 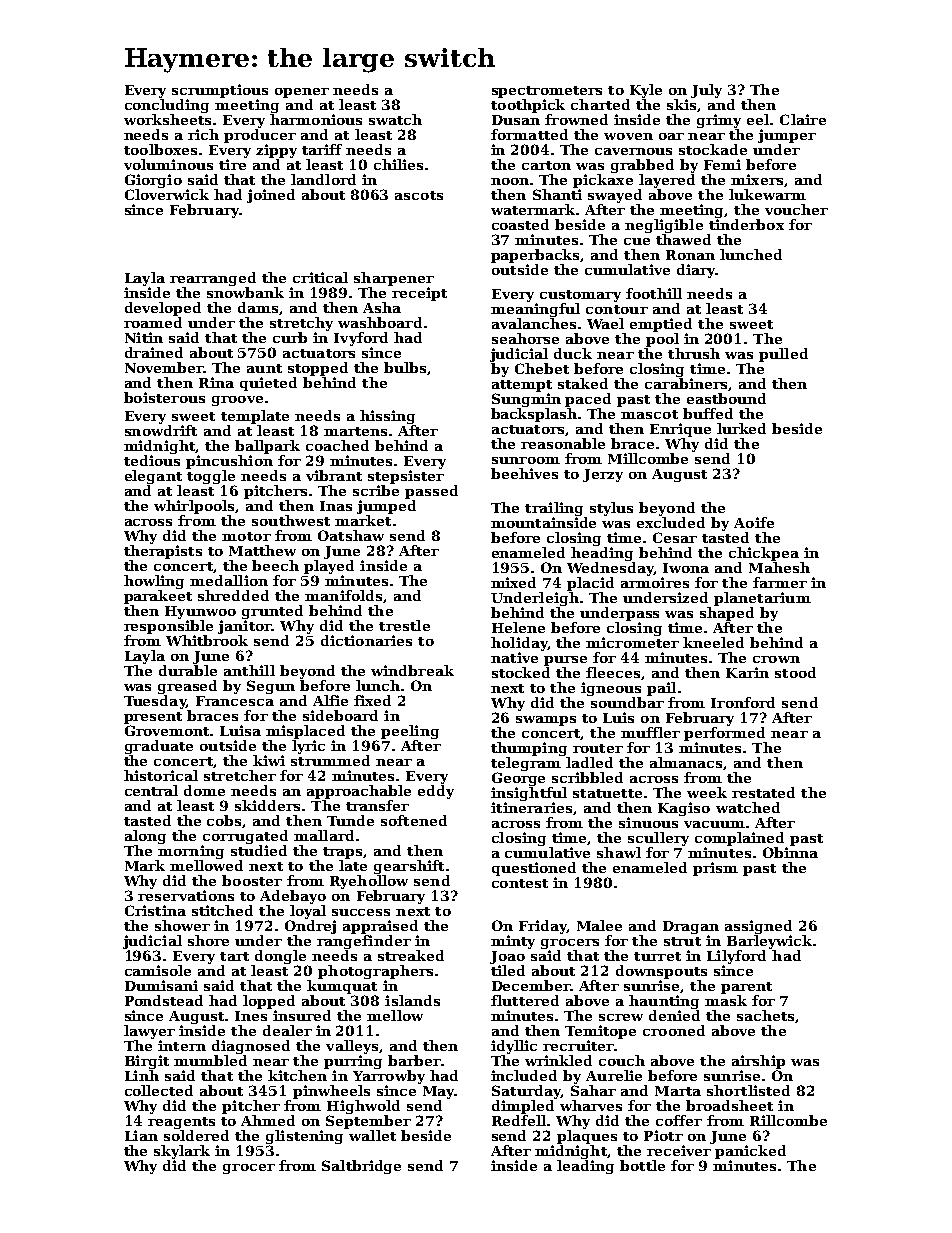 What do you see at coordinates (547, 92) in the screenshot?
I see `spectrometers` at bounding box center [547, 92].
